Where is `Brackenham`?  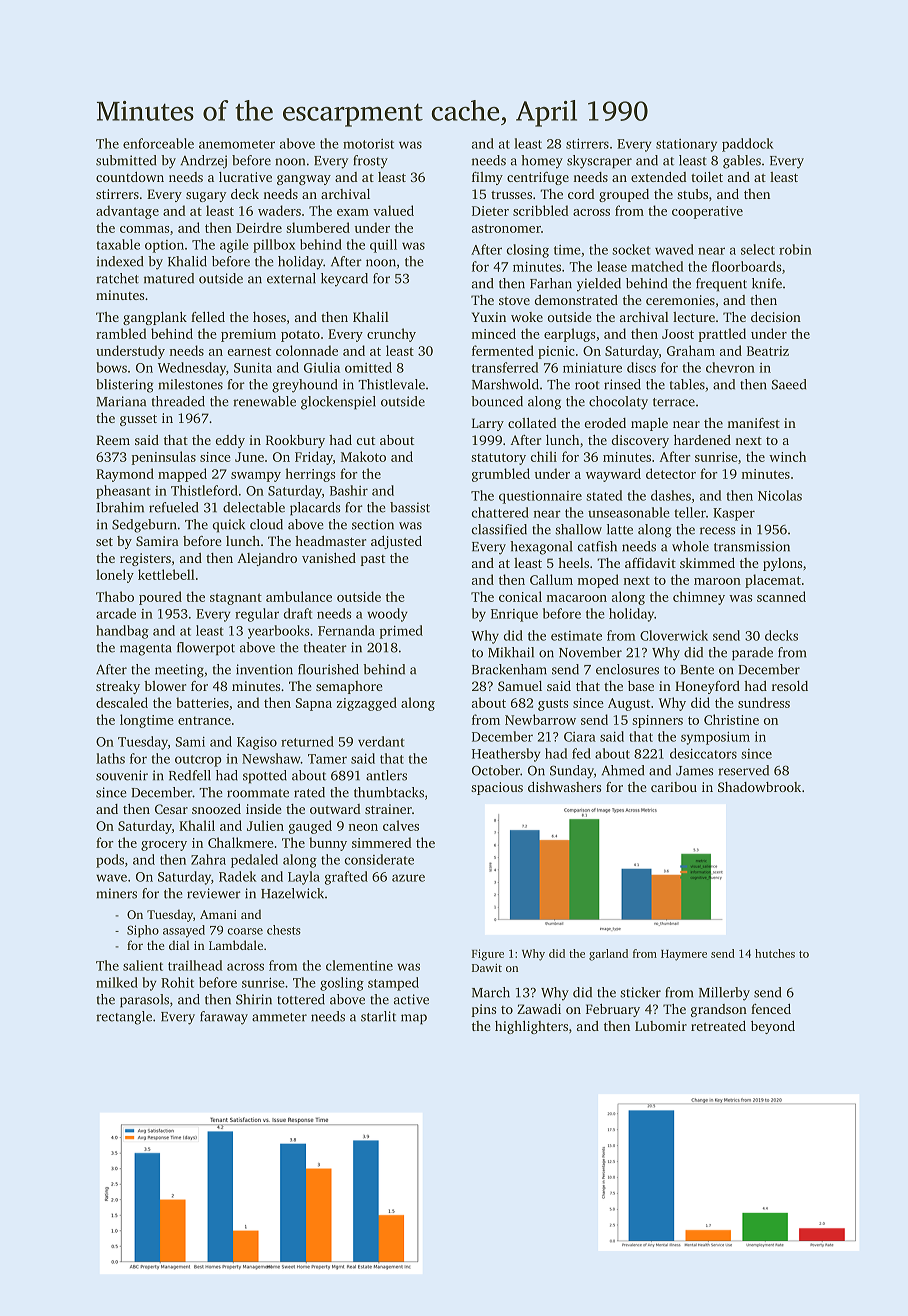 Brackenham is located at coordinates (509, 669).
